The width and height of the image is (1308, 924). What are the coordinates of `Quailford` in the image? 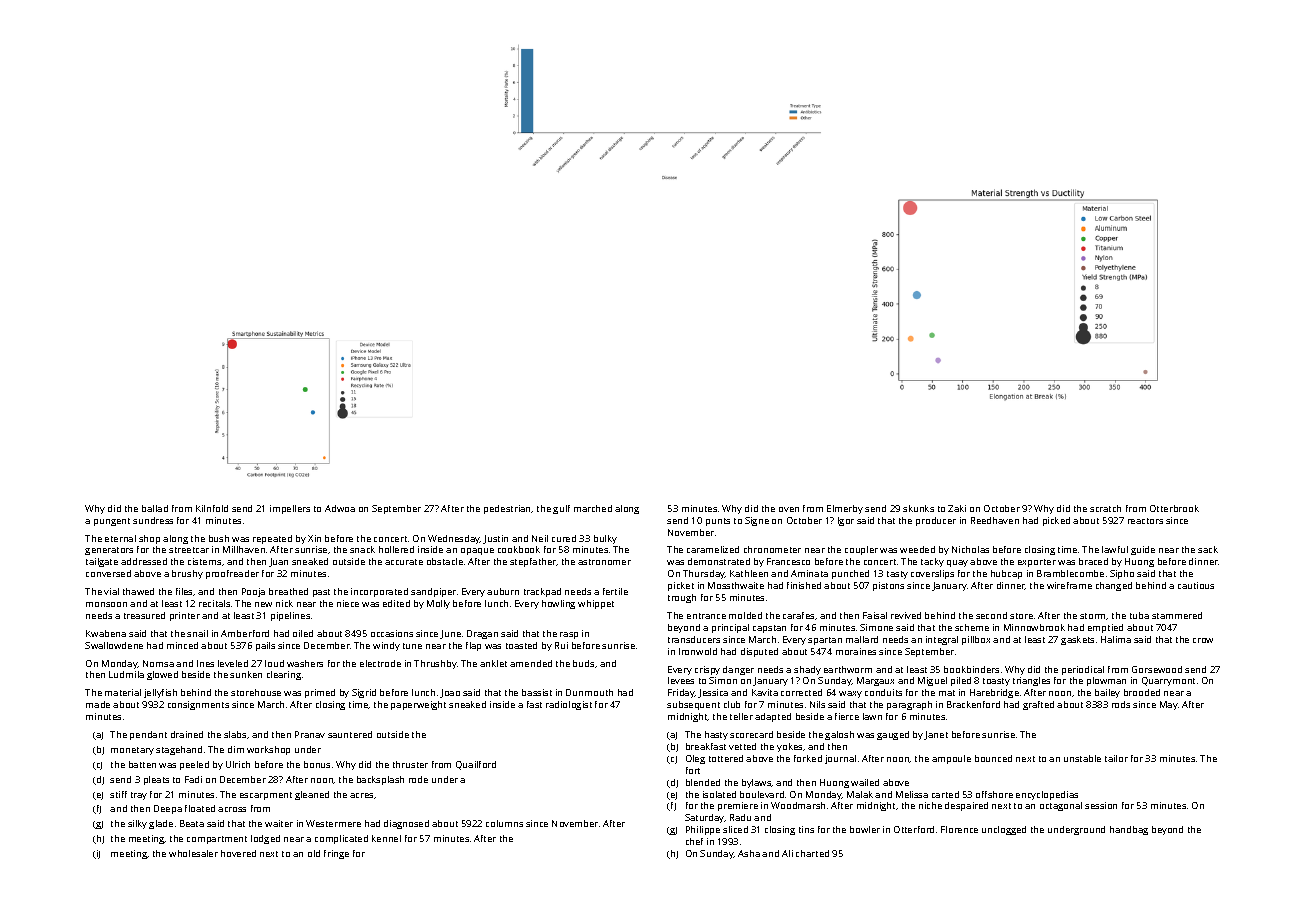 It's located at (476, 765).
